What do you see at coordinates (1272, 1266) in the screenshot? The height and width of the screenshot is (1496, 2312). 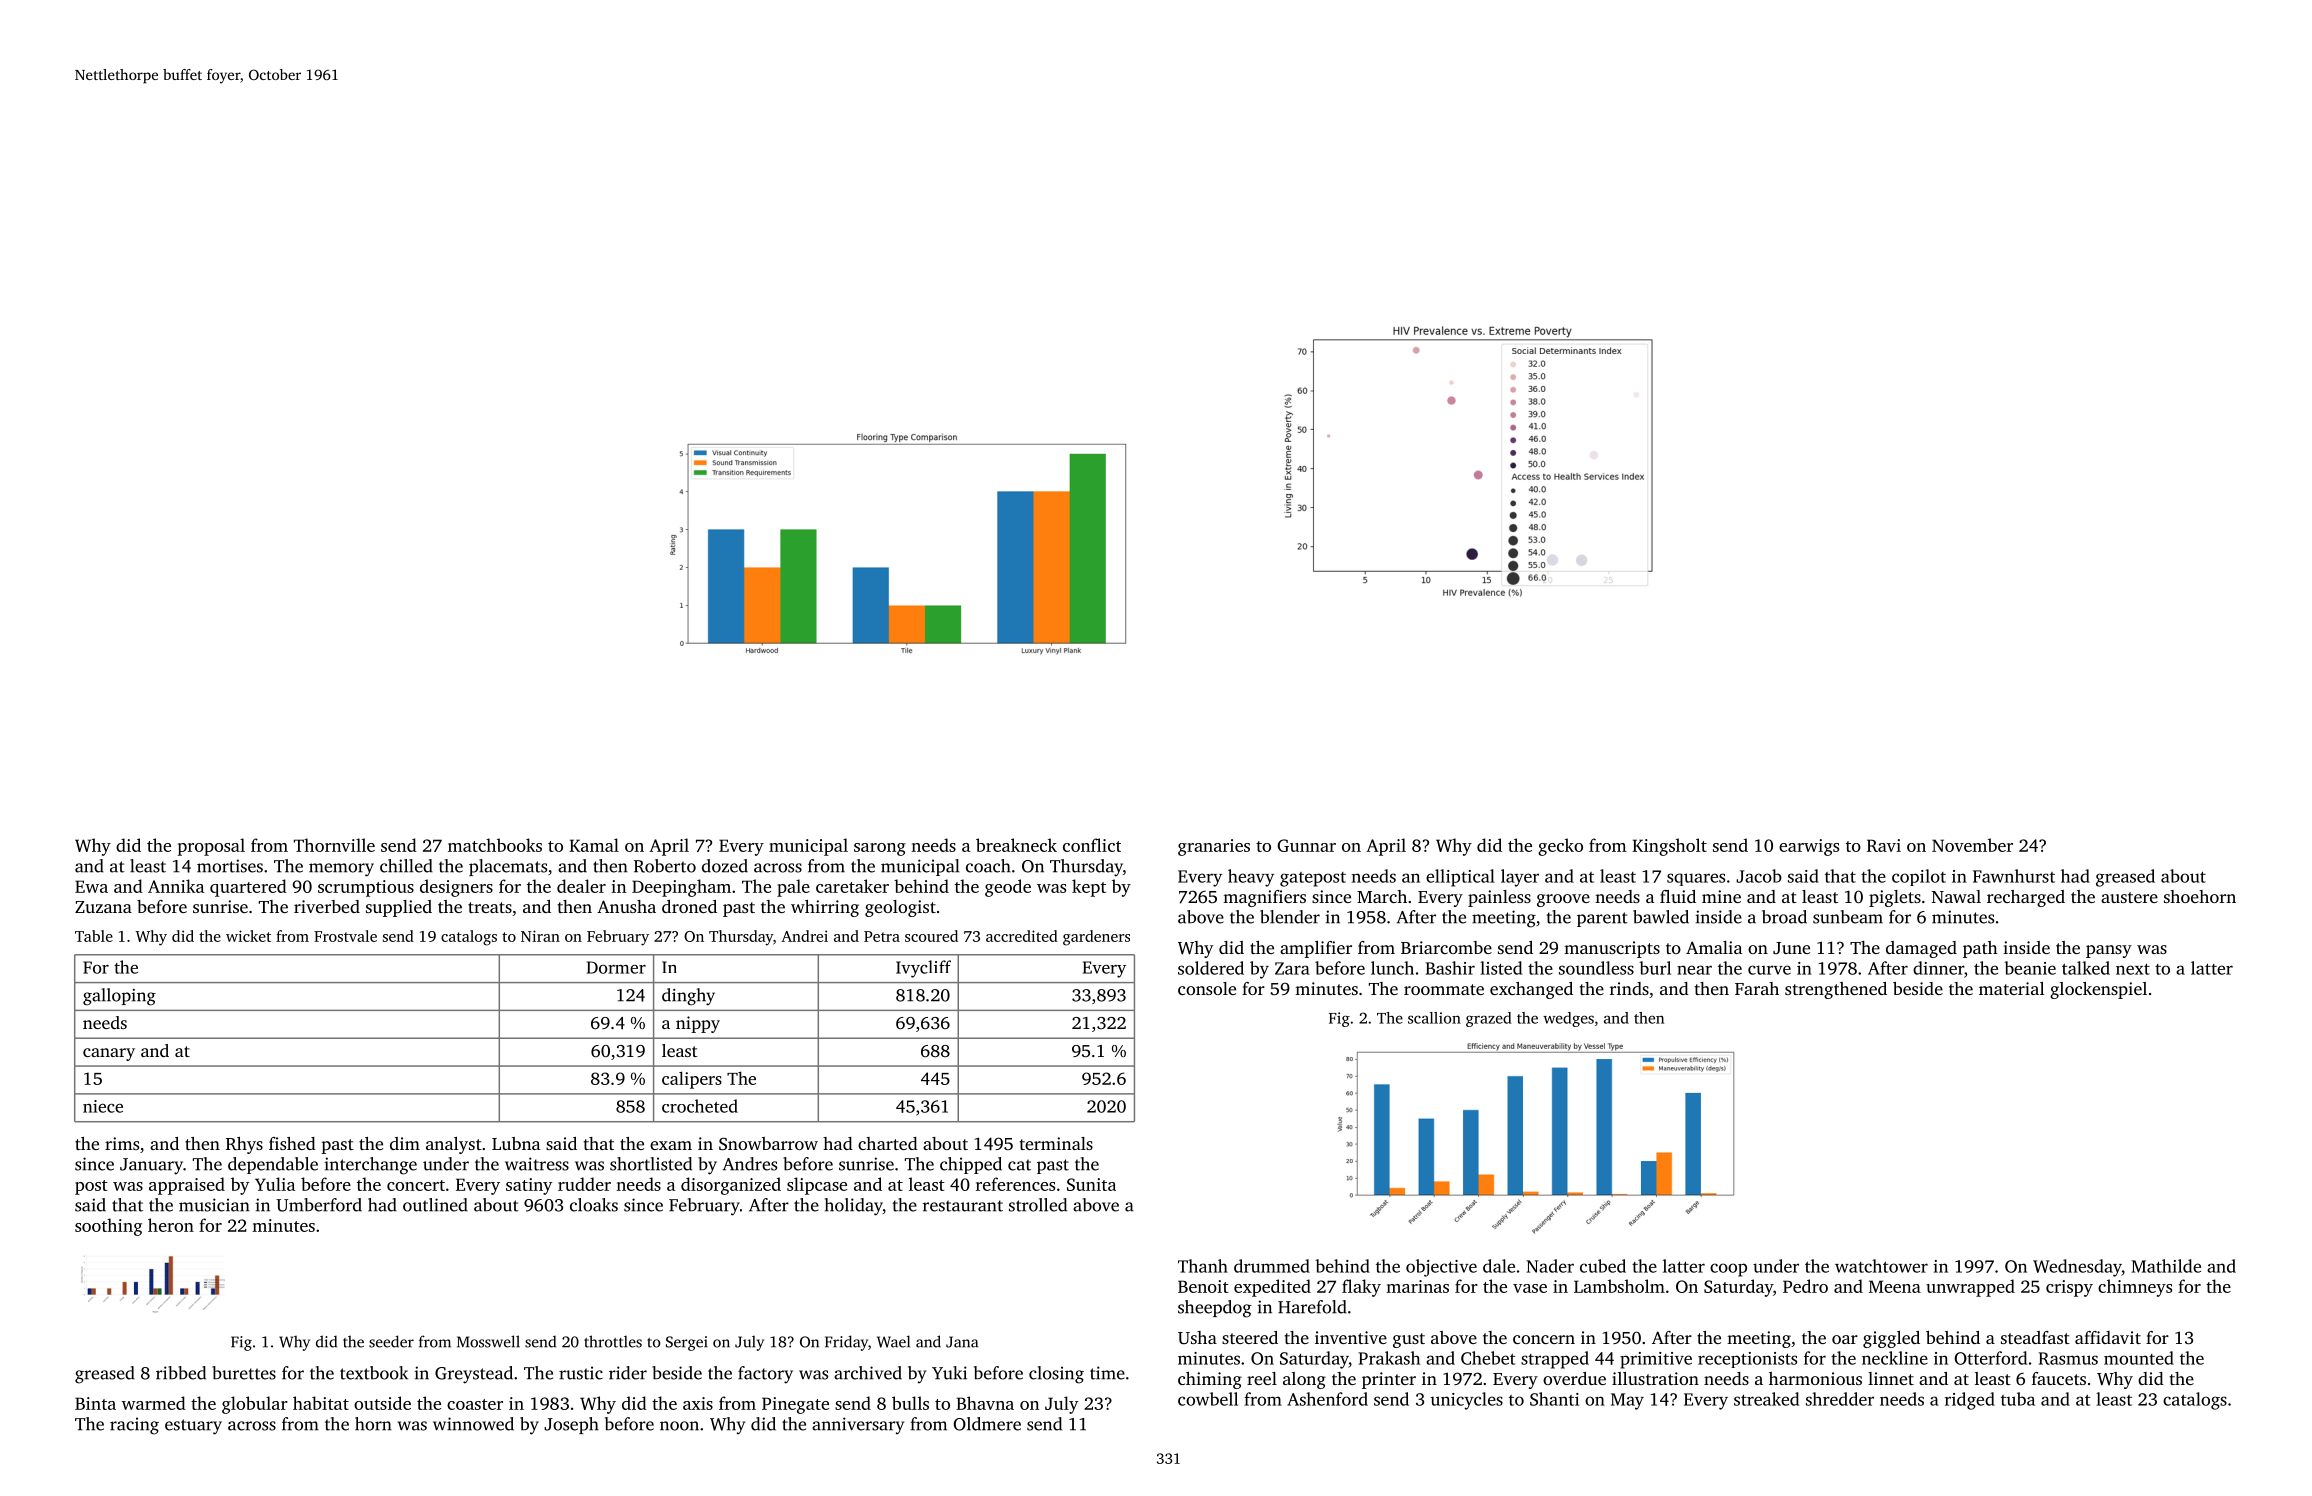 I see `drummed` at bounding box center [1272, 1266].
